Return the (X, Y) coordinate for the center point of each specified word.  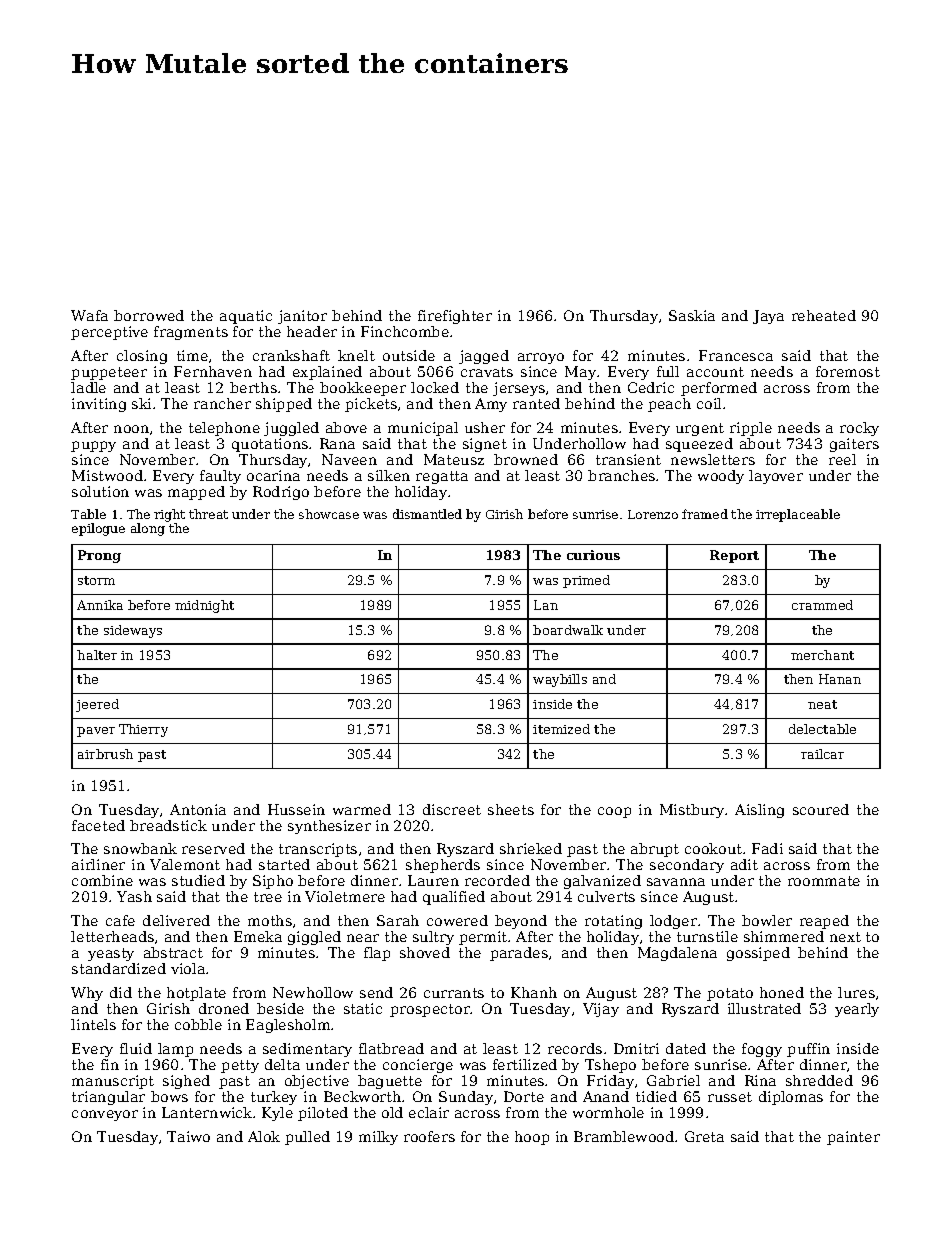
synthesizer (329, 827)
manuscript (113, 1082)
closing (142, 357)
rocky (859, 429)
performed (719, 389)
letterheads (112, 936)
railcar (822, 754)
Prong (99, 556)
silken (389, 475)
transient (628, 459)
